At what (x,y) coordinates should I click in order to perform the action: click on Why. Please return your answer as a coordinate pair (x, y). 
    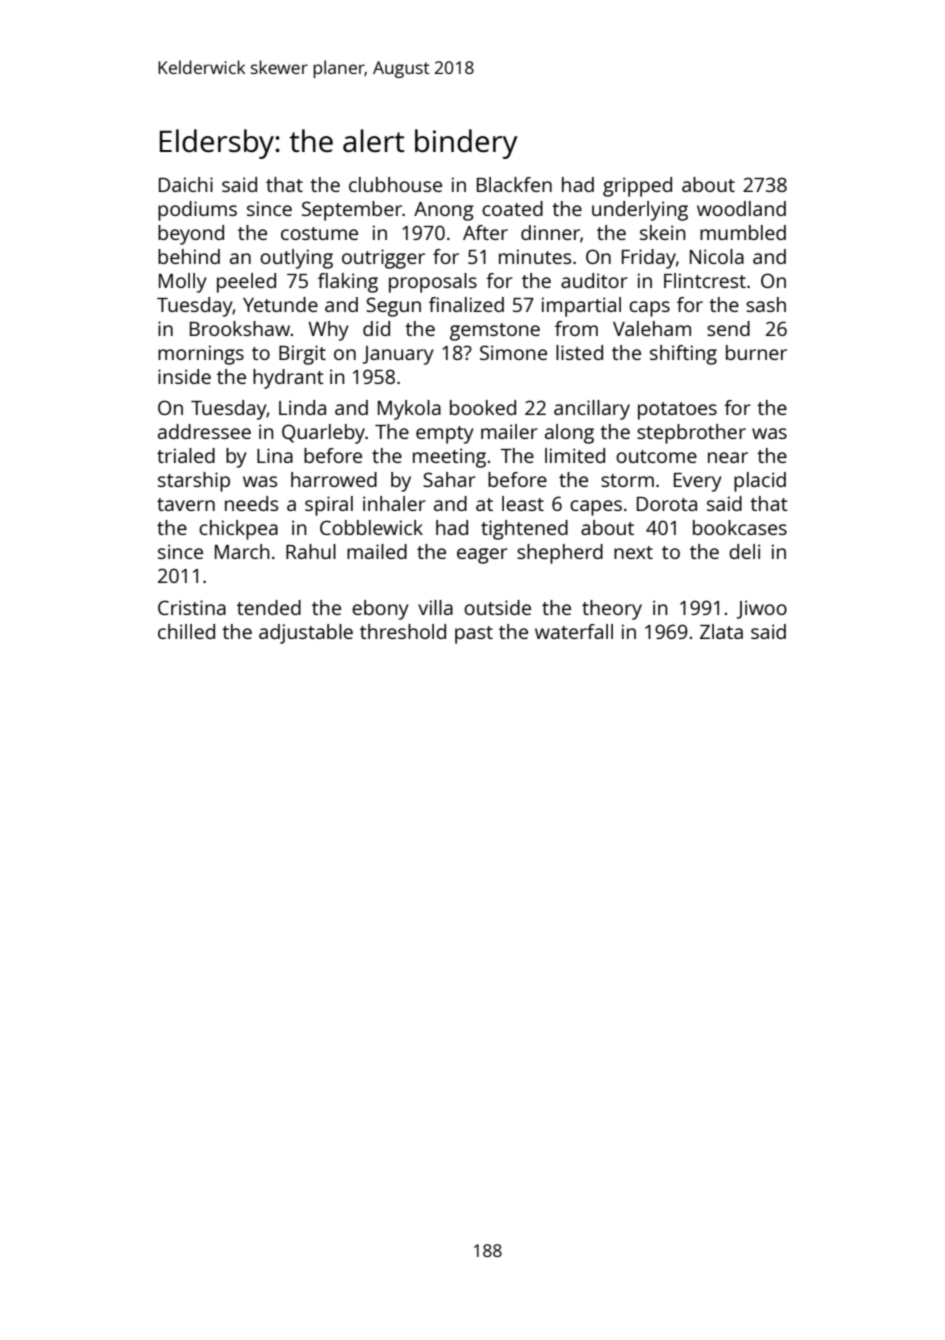
    Looking at the image, I should click on (328, 331).
